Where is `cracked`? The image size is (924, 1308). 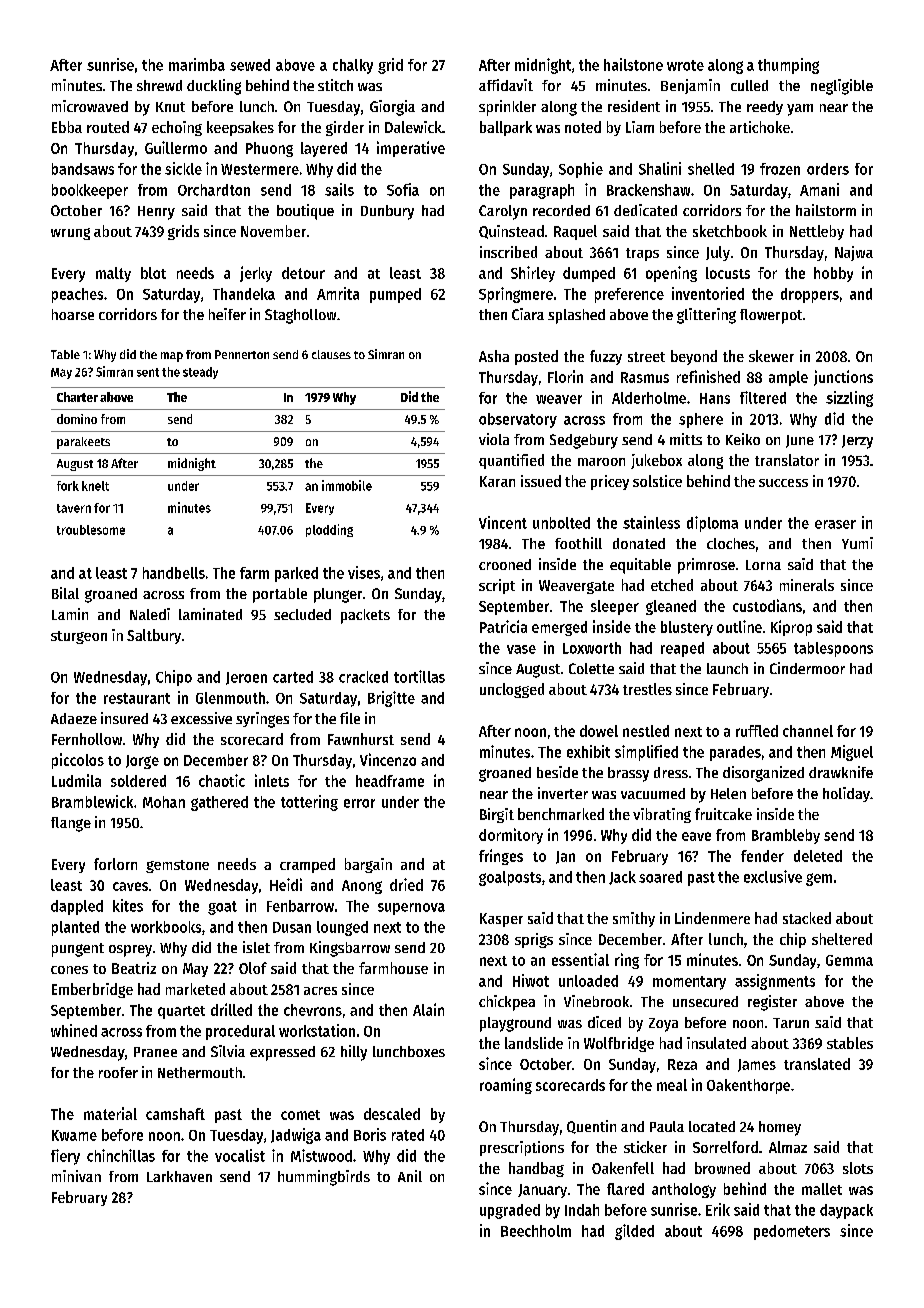
cracked is located at coordinates (363, 677).
